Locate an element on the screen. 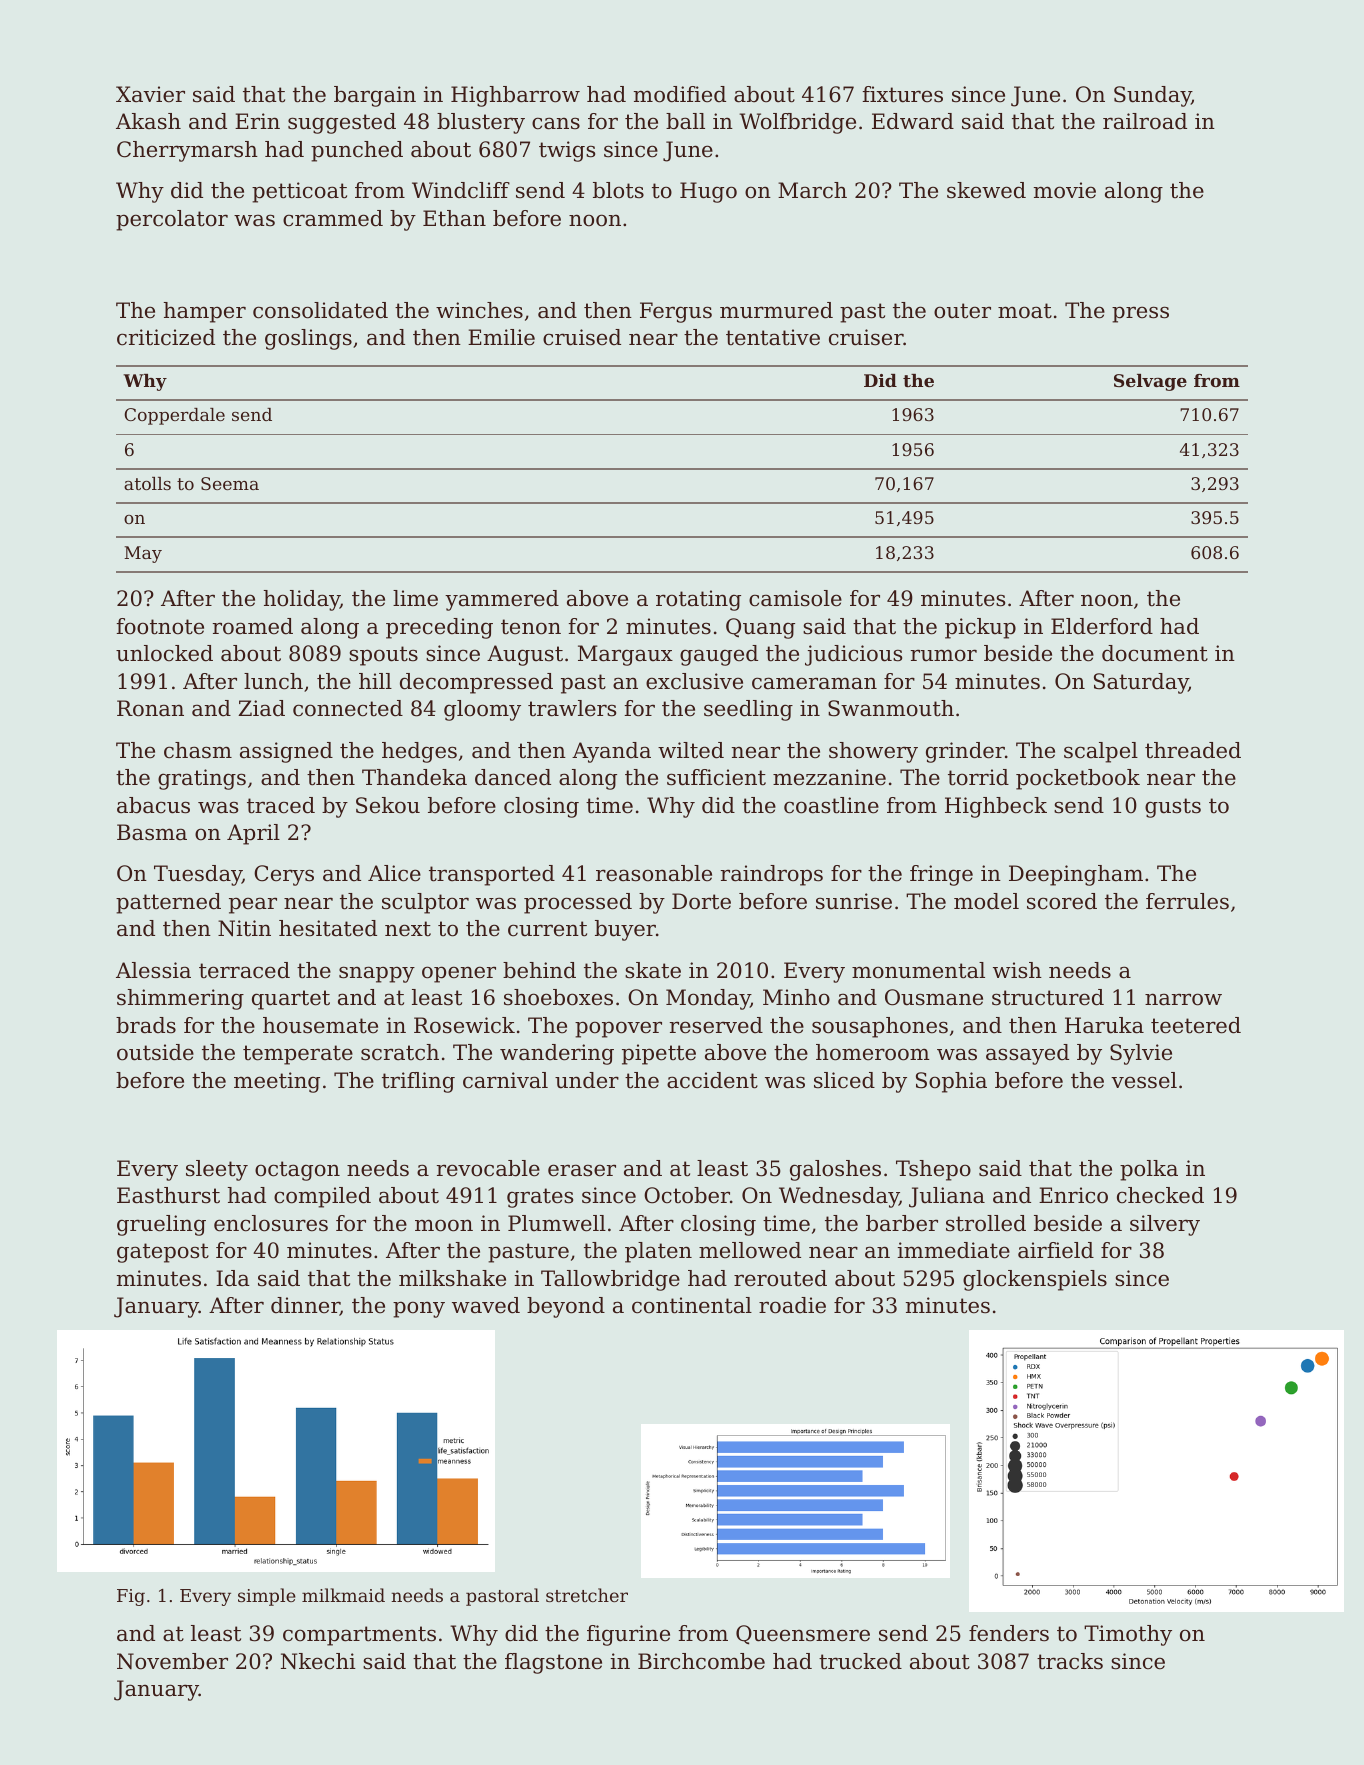  sleety is located at coordinates (217, 1170).
